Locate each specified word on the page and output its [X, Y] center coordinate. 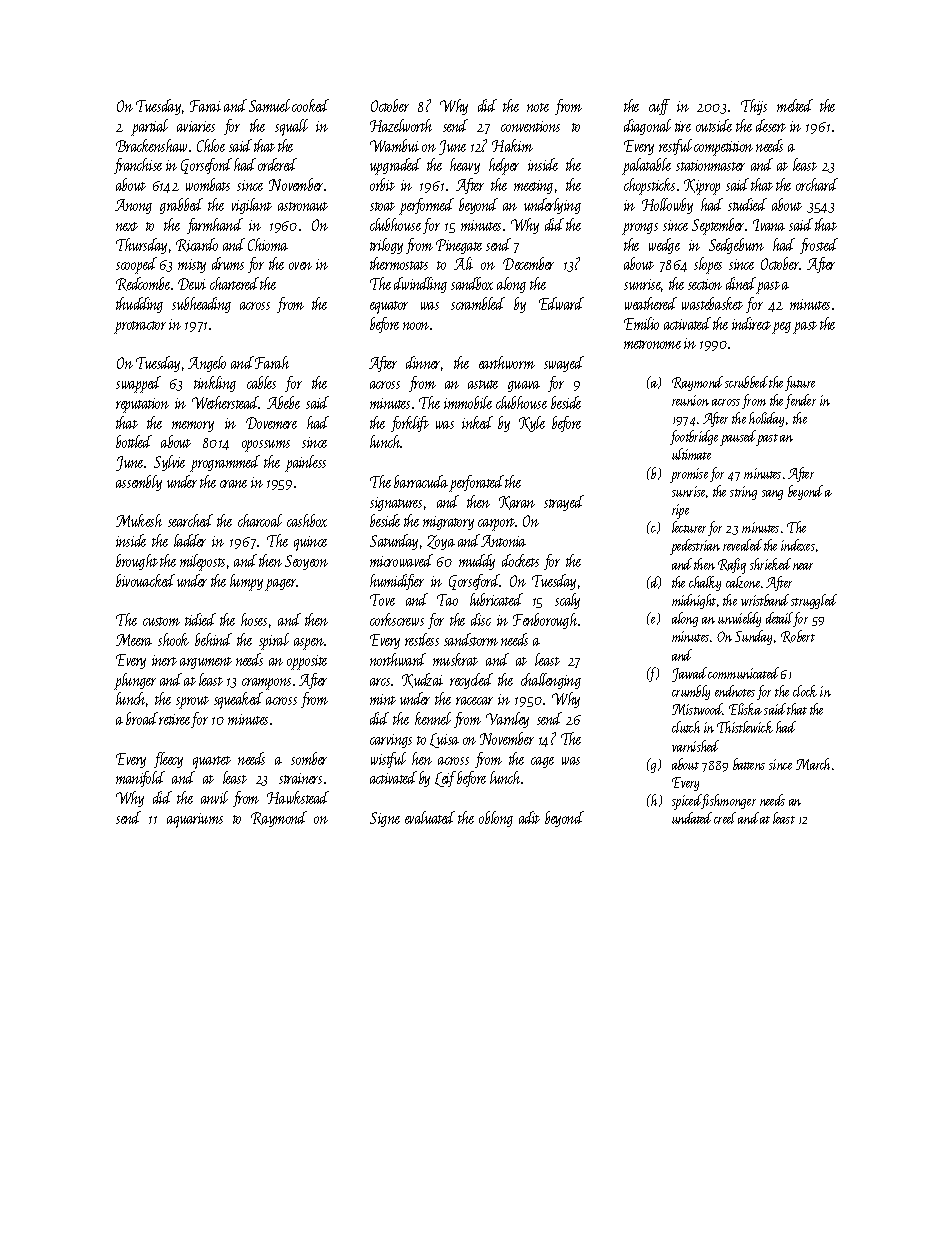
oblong [496, 819]
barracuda [421, 481]
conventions [530, 126]
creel [725, 818]
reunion [690, 400]
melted [795, 105]
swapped [138, 384]
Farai [205, 106]
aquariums [195, 820]
